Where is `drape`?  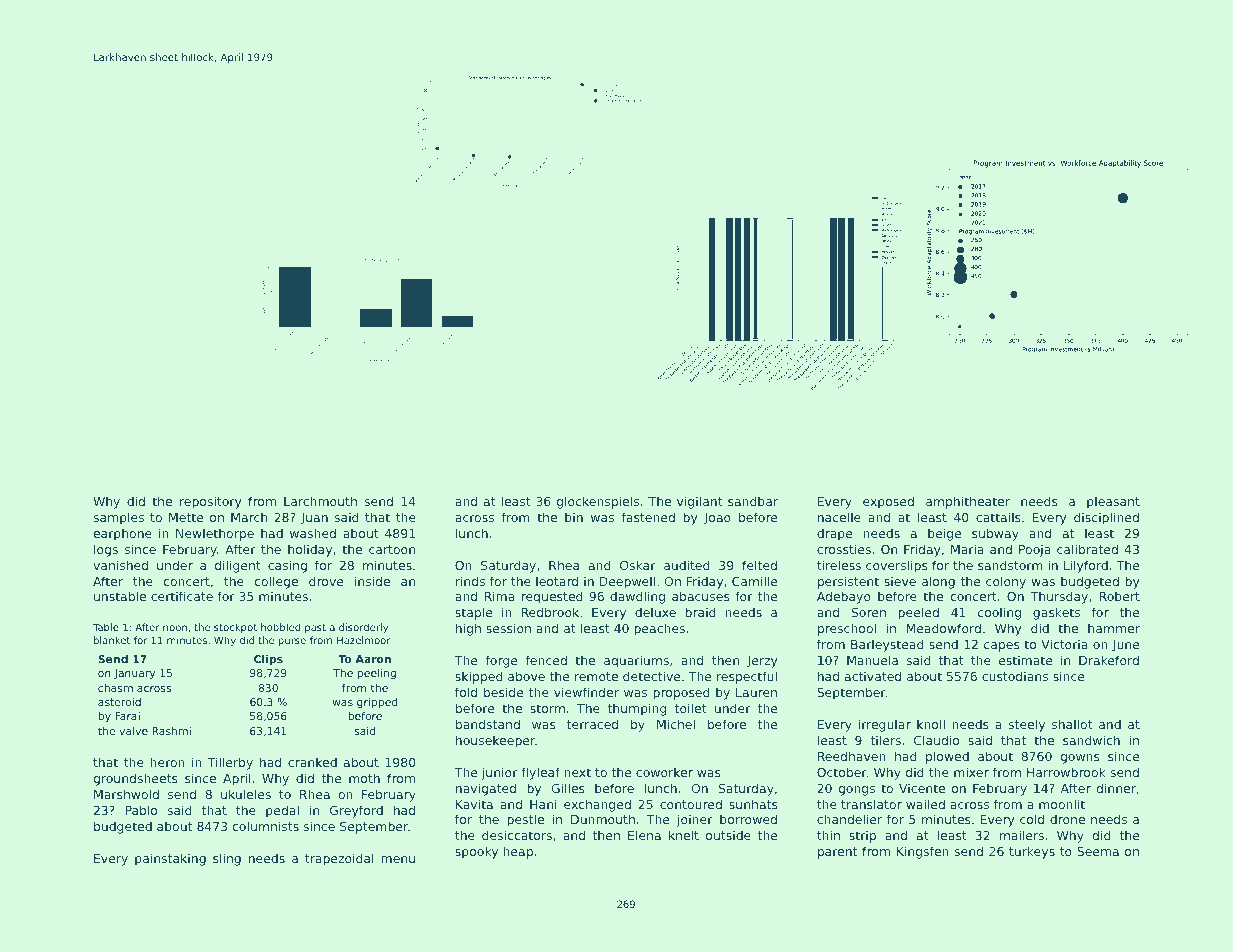 drape is located at coordinates (834, 534).
